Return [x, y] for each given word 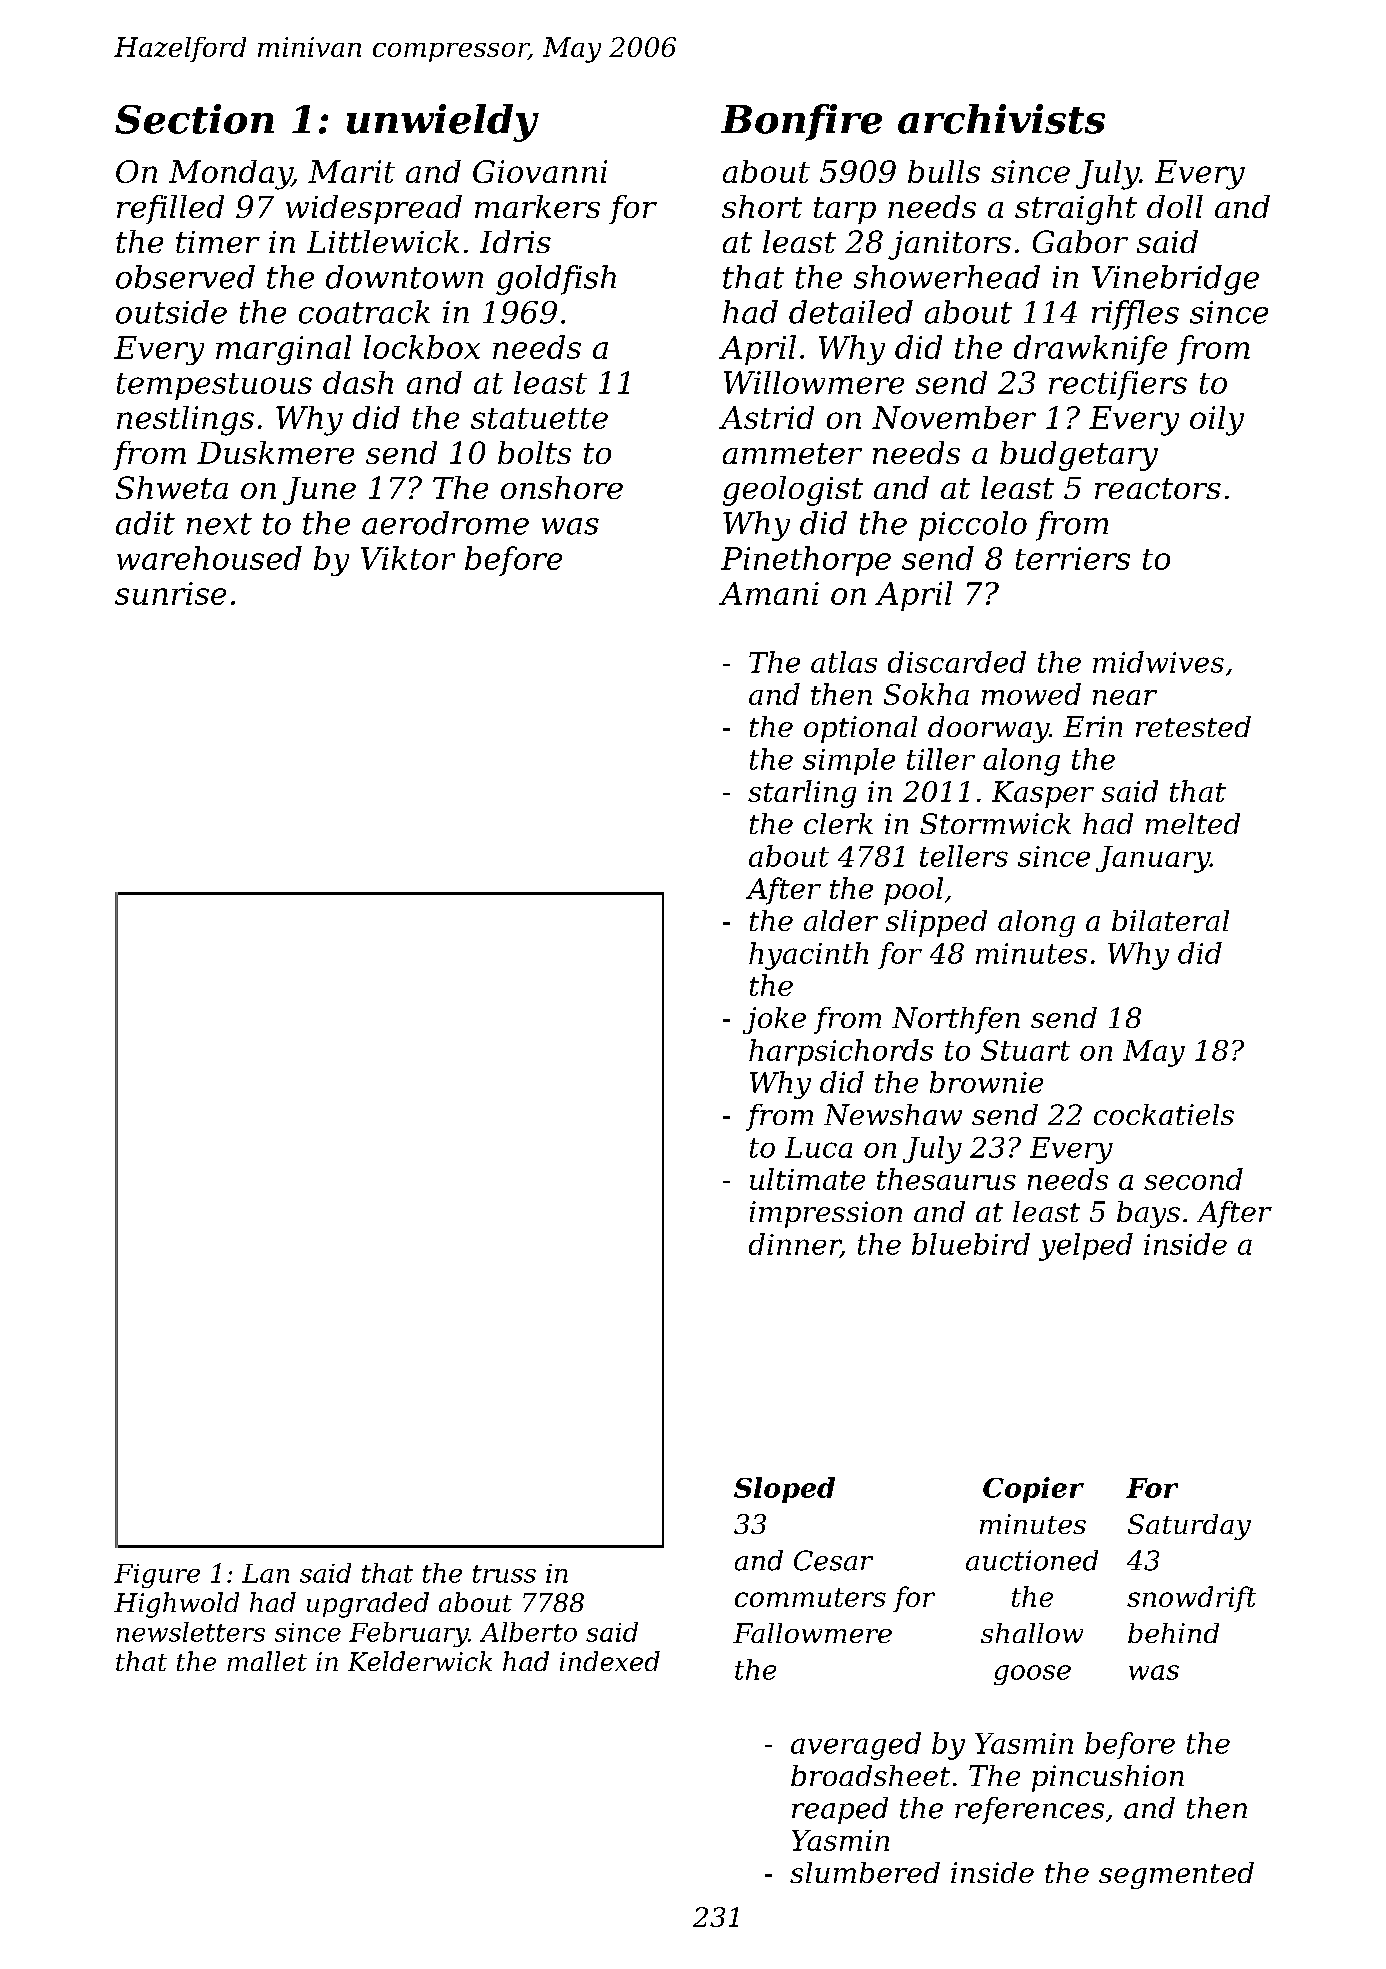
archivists [1001, 119]
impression [826, 1214]
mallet [267, 1661]
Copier [1033, 1490]
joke [774, 1020]
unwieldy [443, 123]
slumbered [865, 1872]
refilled [170, 209]
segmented [1176, 1875]
